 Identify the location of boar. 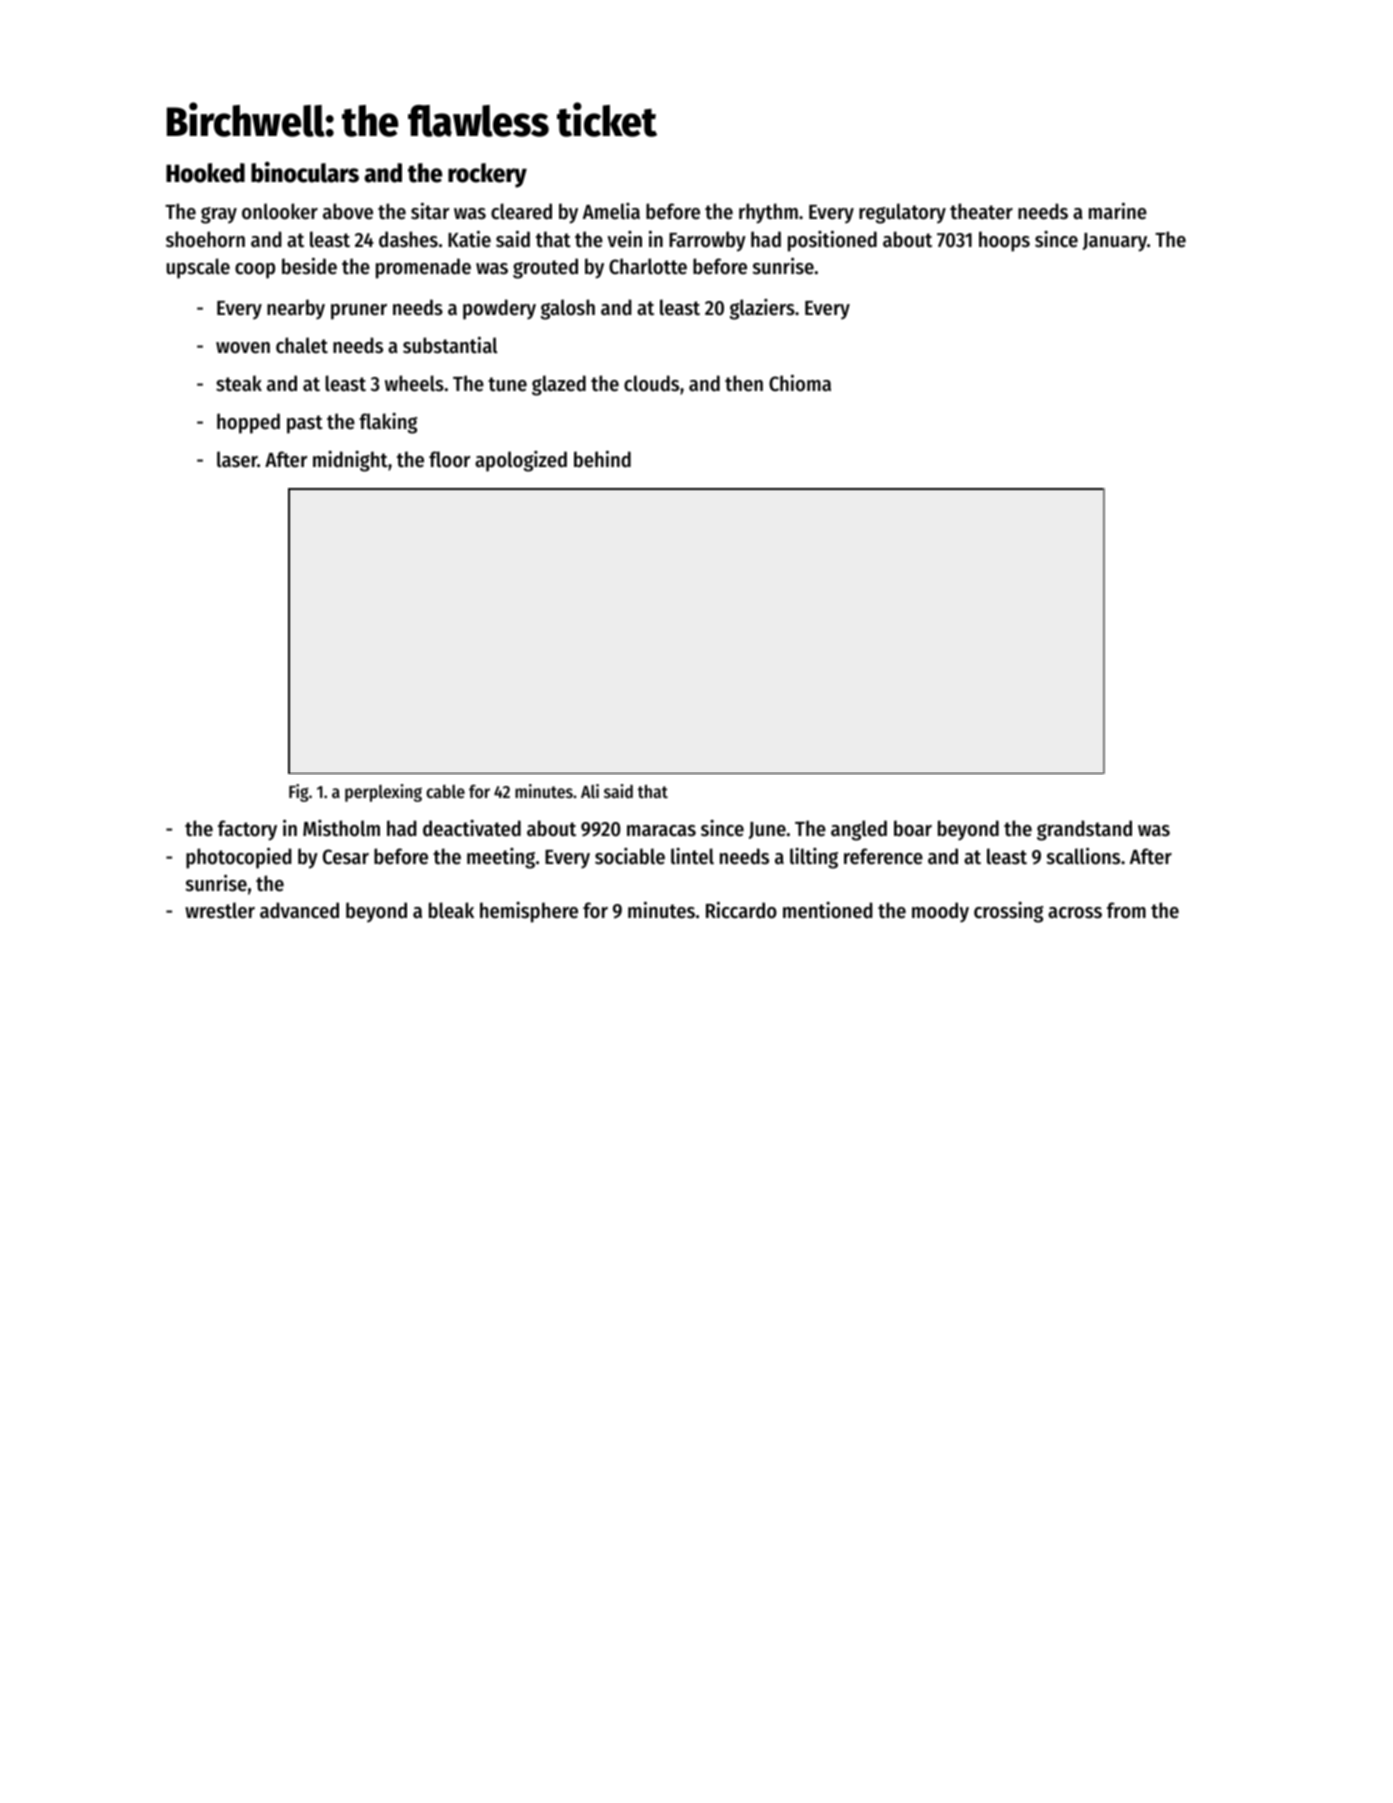
(913, 828).
